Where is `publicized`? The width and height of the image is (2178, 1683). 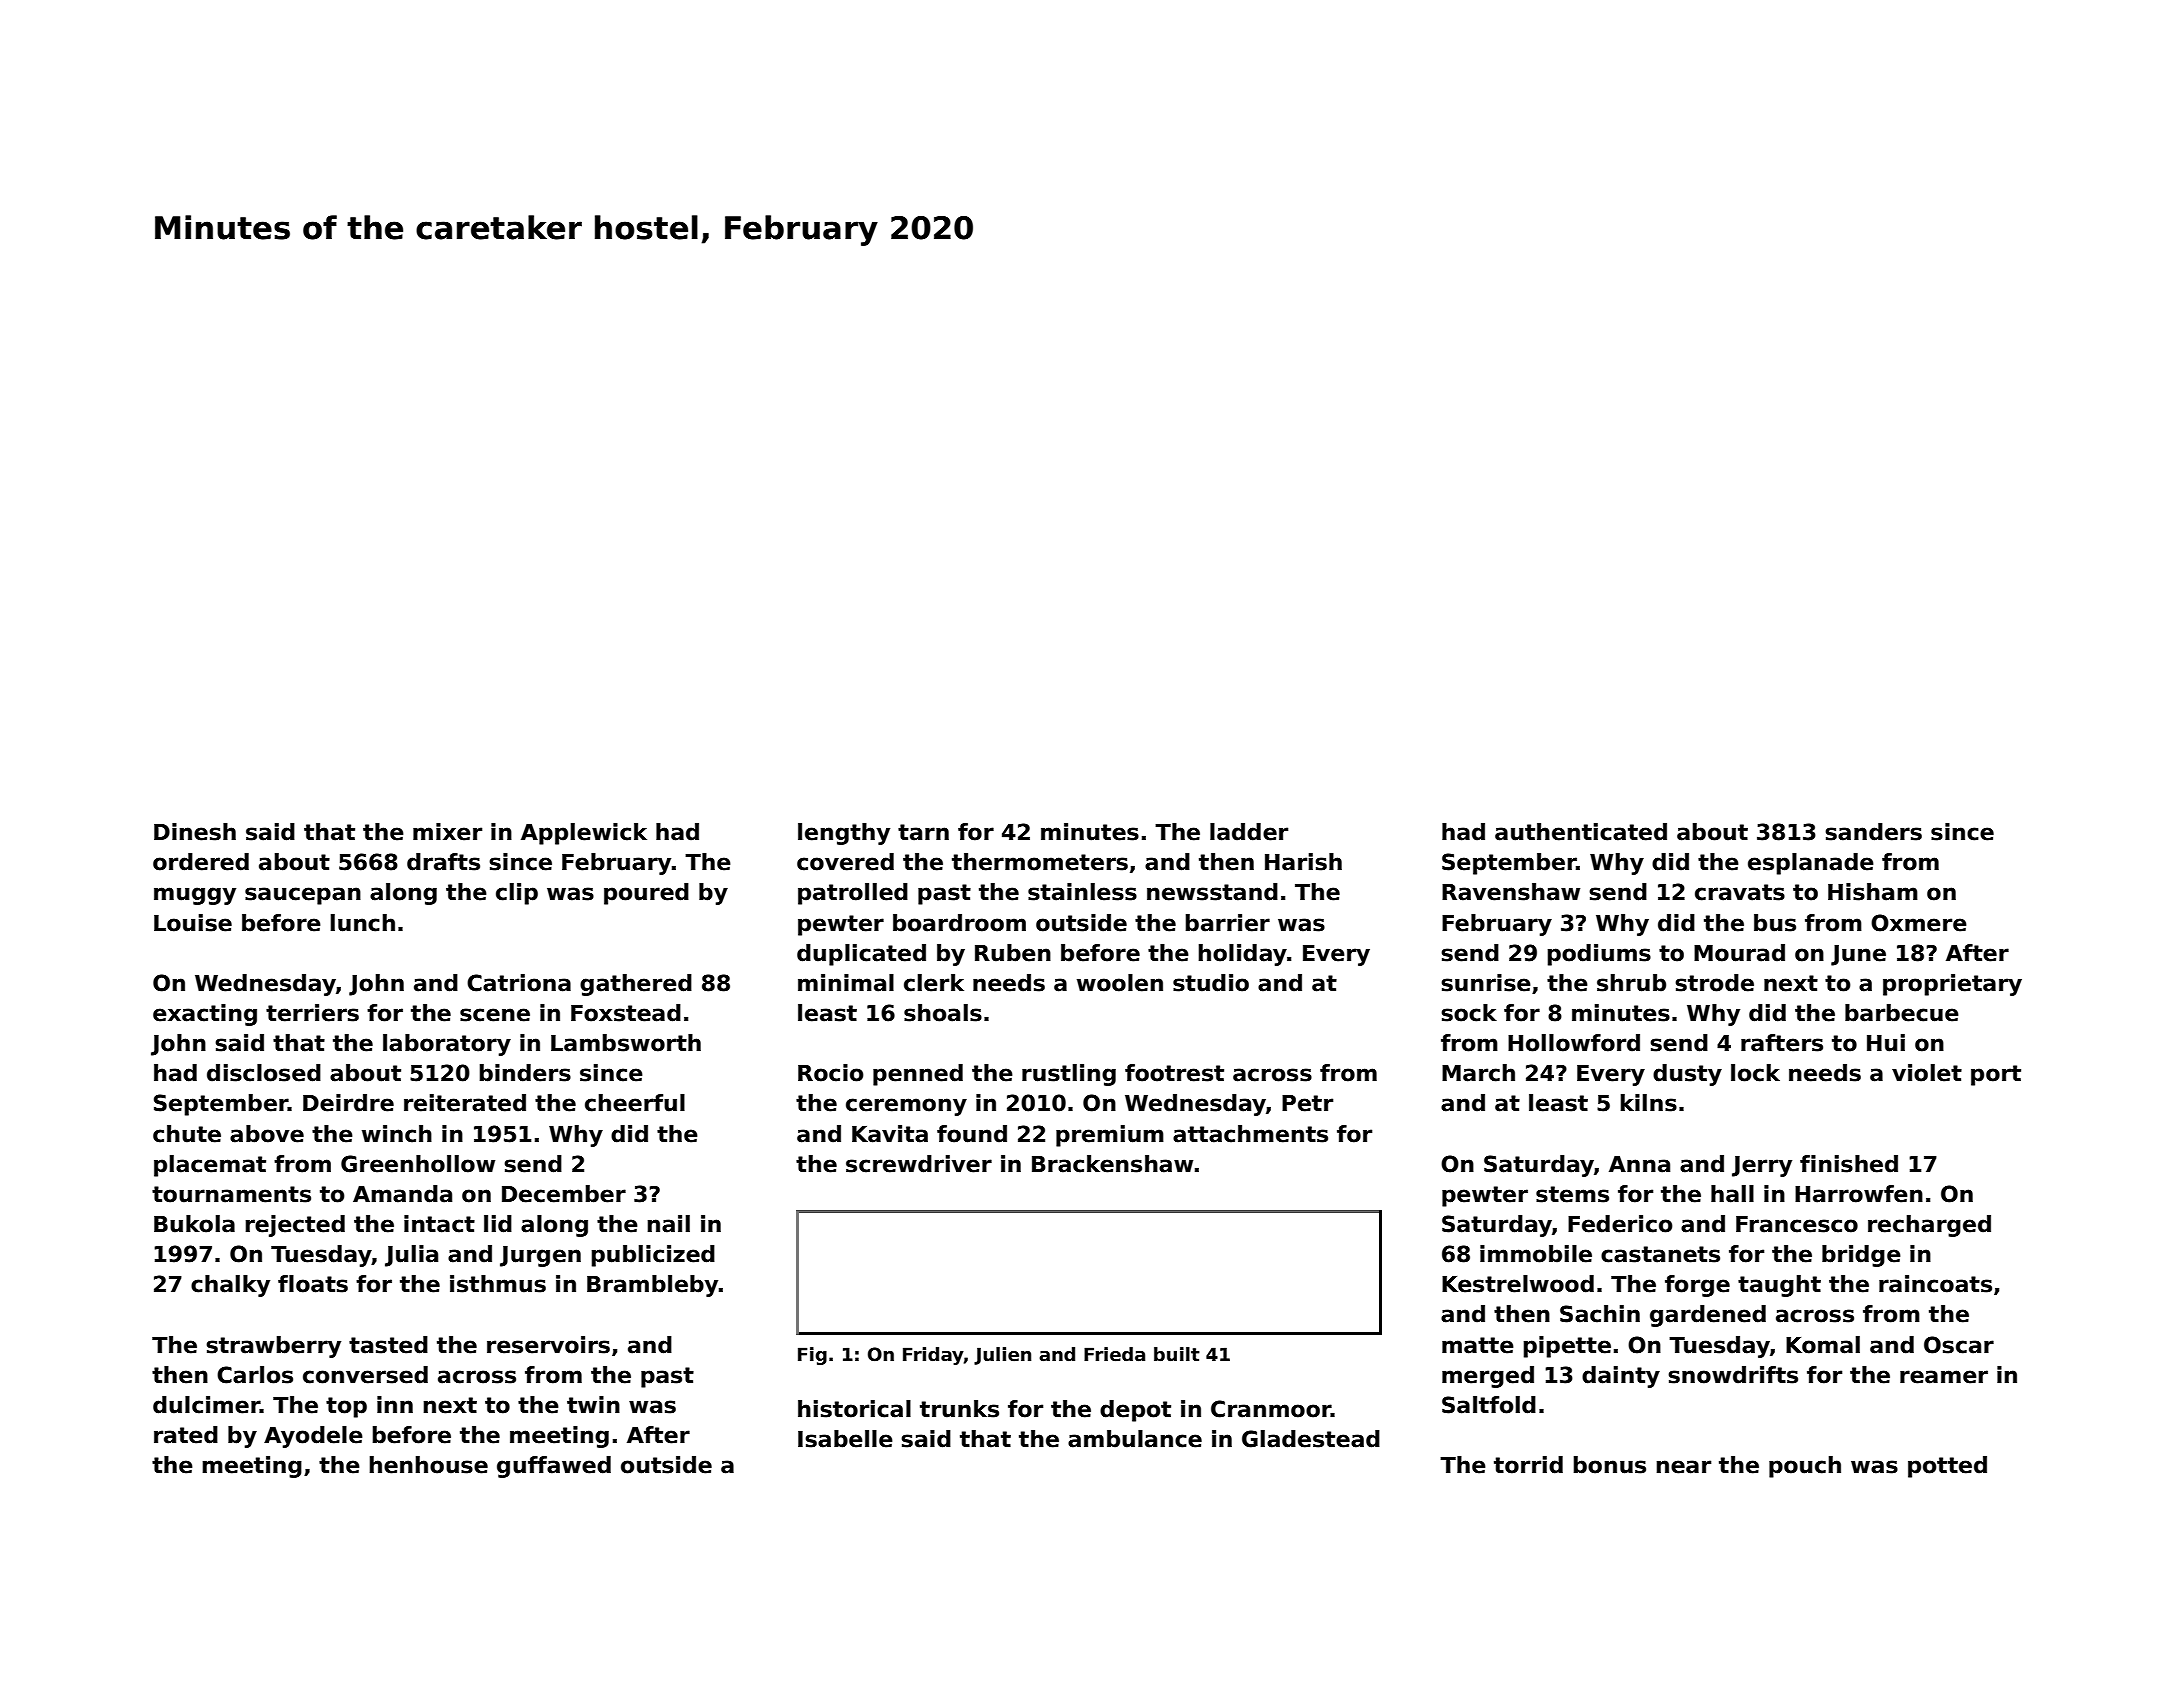
publicized is located at coordinates (653, 1256).
